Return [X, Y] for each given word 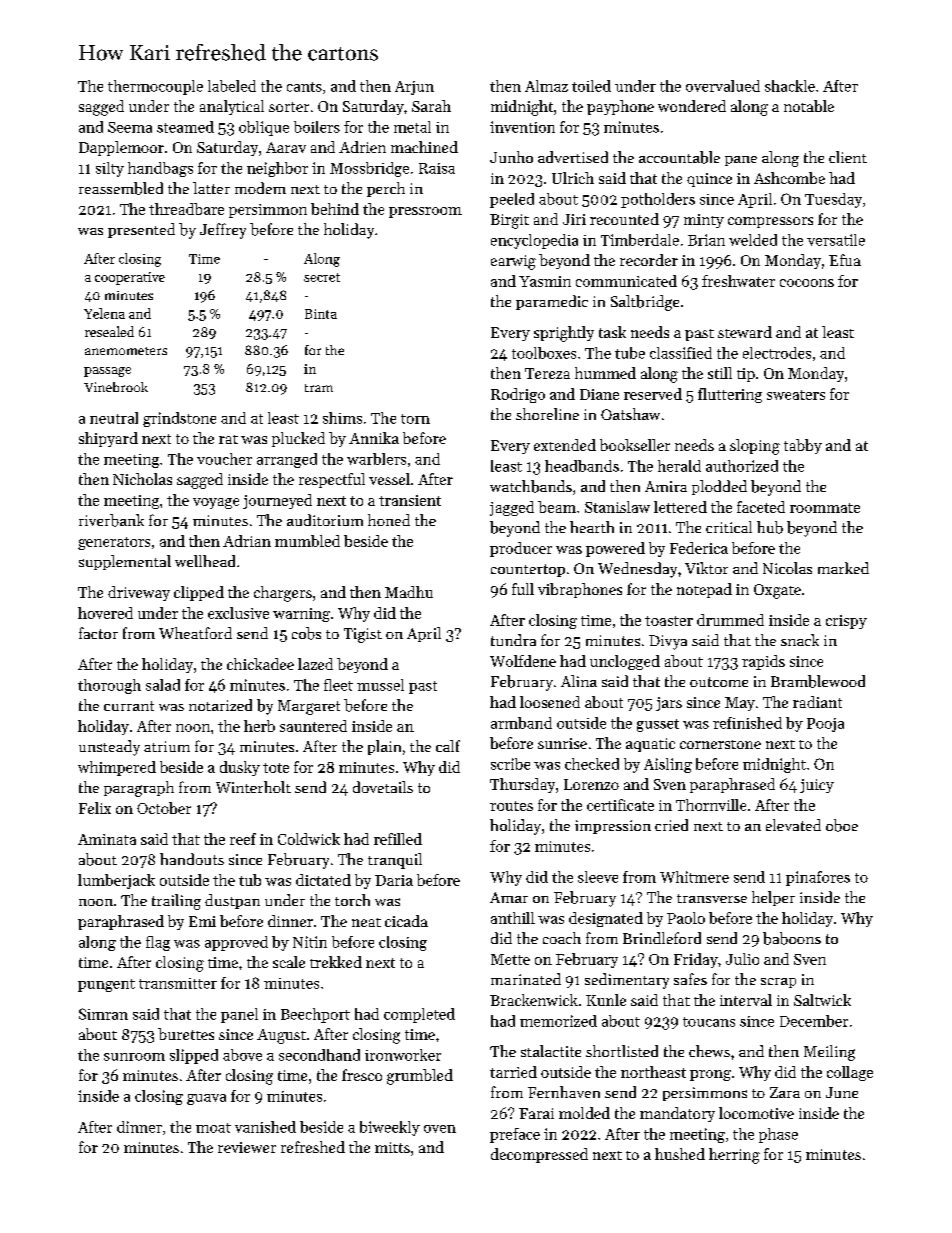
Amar [509, 897]
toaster [669, 621]
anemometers [126, 351]
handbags [160, 169]
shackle [790, 86]
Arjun [414, 88]
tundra [513, 640]
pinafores [818, 878]
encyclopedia [534, 241]
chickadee [260, 664]
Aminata [107, 839]
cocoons [807, 283]
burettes [186, 1034]
